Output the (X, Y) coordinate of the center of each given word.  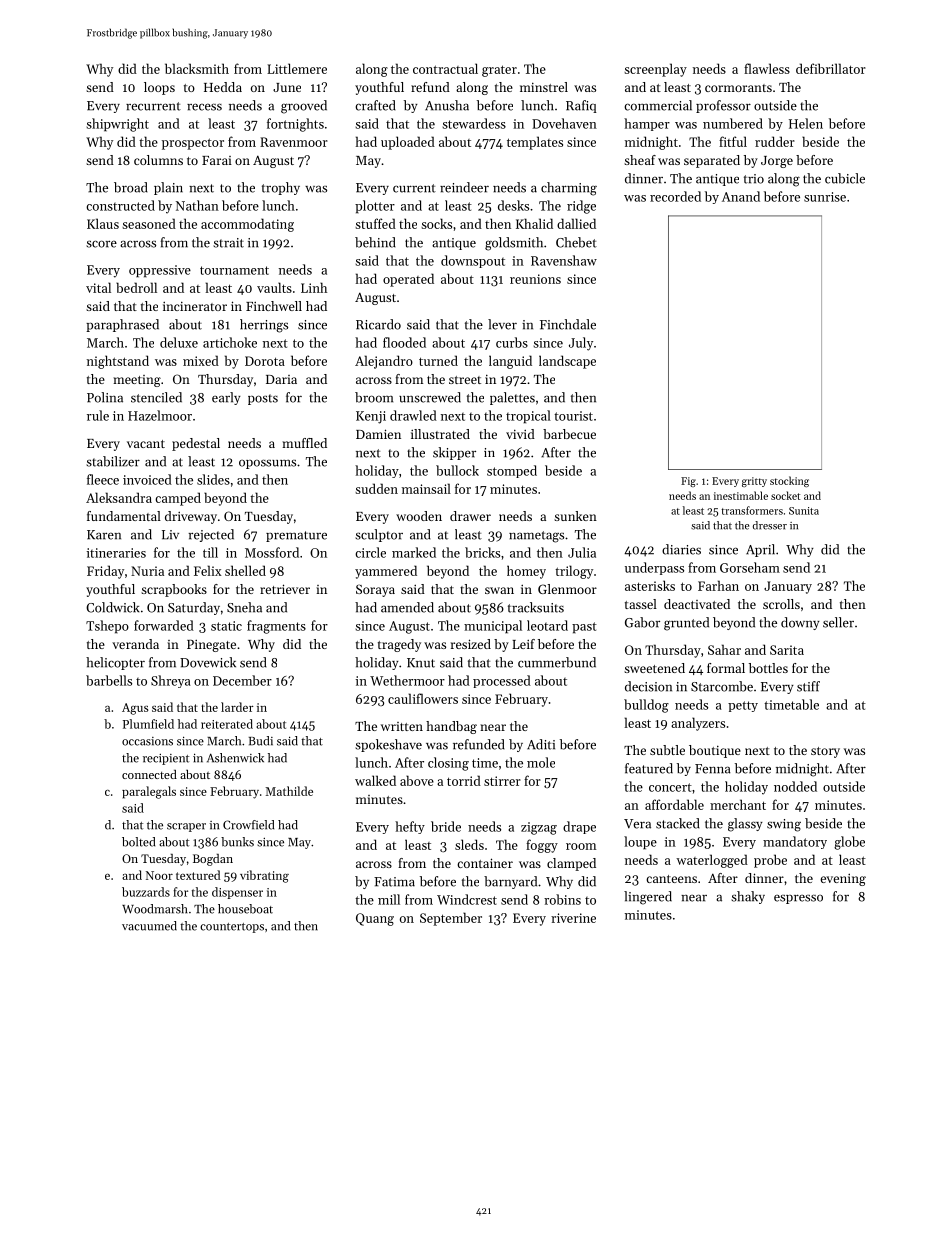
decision (648, 686)
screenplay (655, 70)
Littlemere (297, 68)
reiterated (227, 724)
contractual (445, 68)
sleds (469, 844)
